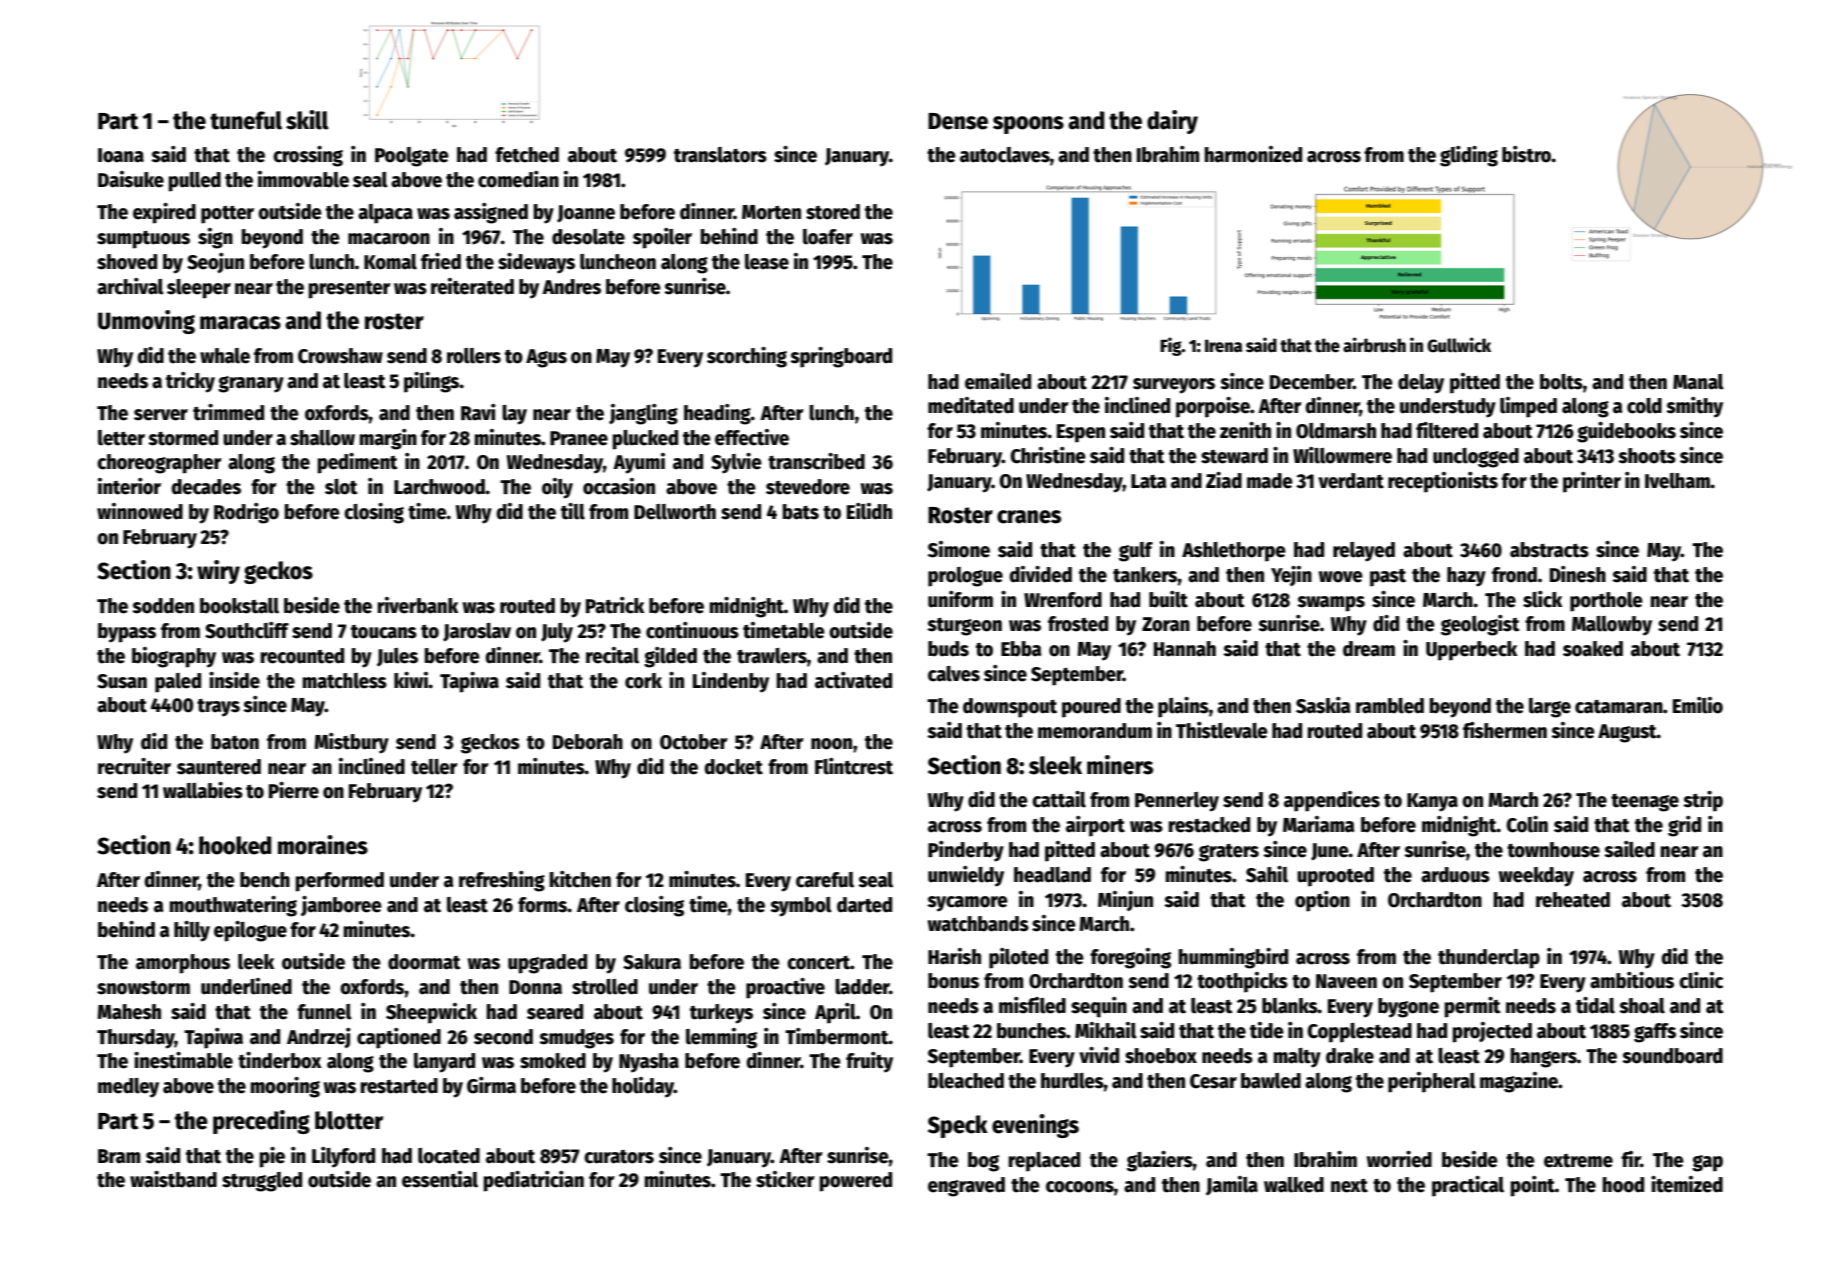 This screenshot has width=1821, height=1287. What do you see at coordinates (1573, 900) in the screenshot?
I see `reheated` at bounding box center [1573, 900].
